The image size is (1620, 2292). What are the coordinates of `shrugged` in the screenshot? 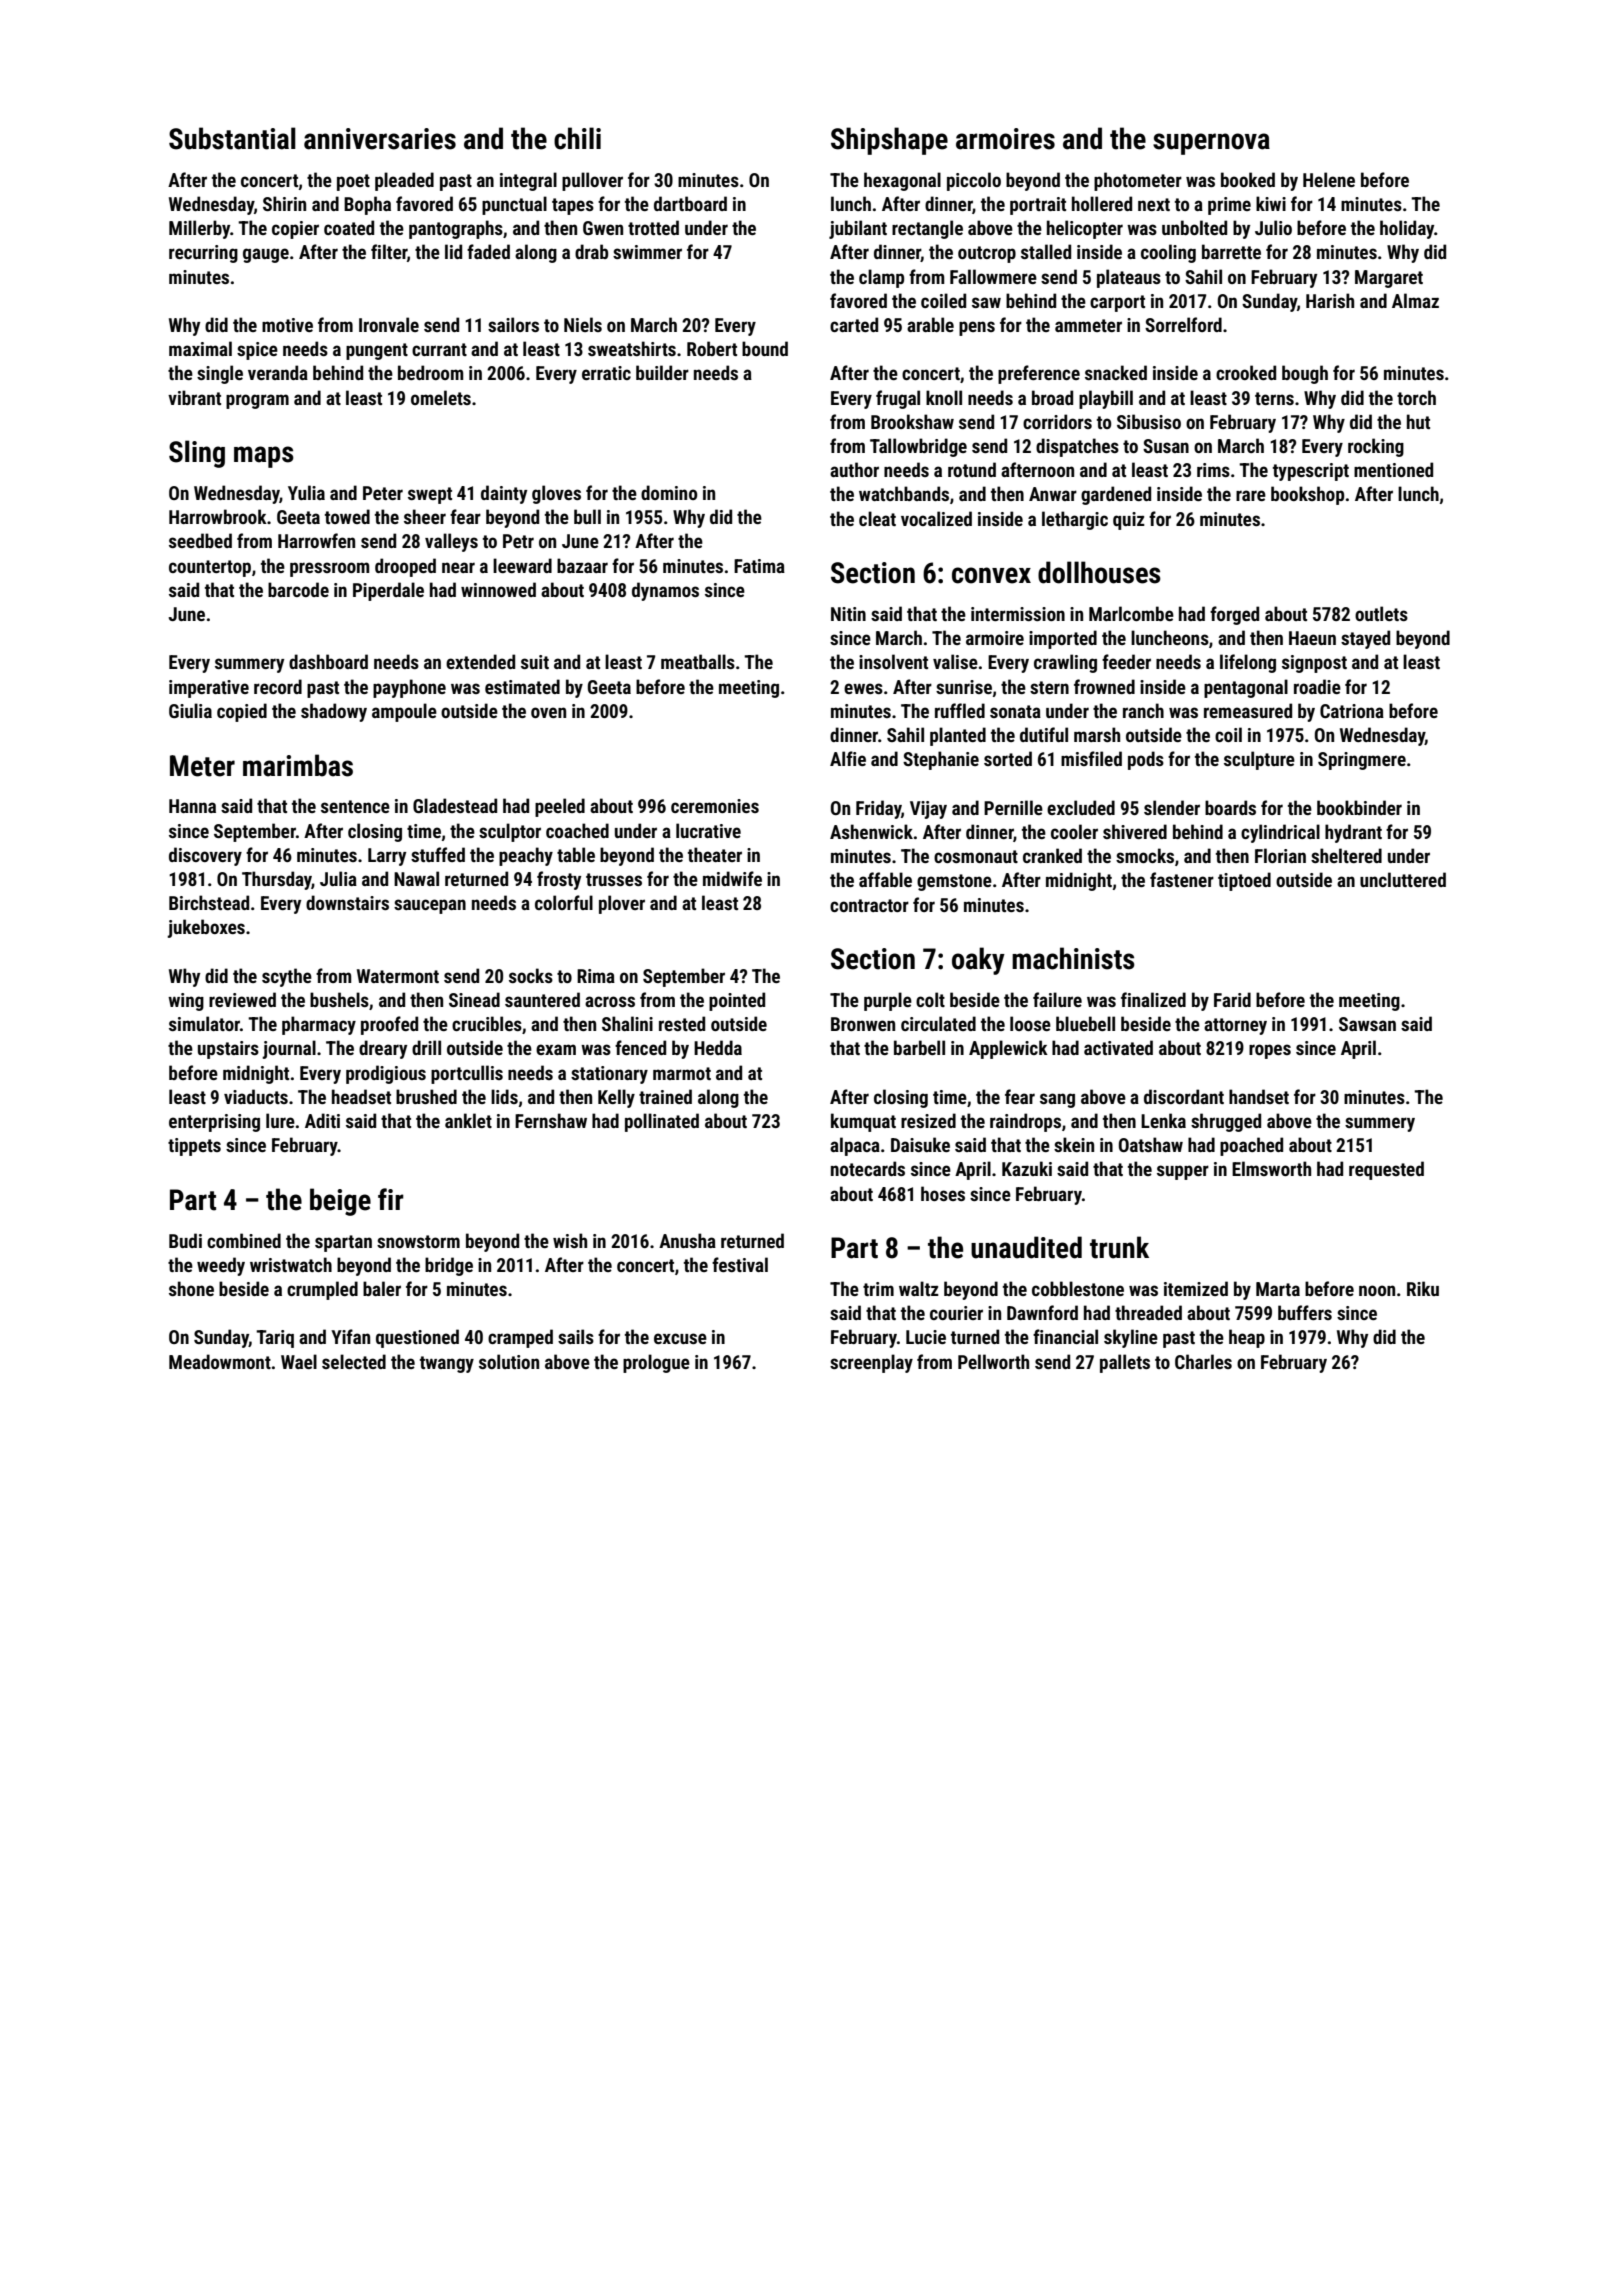 It's located at (1226, 1122).
